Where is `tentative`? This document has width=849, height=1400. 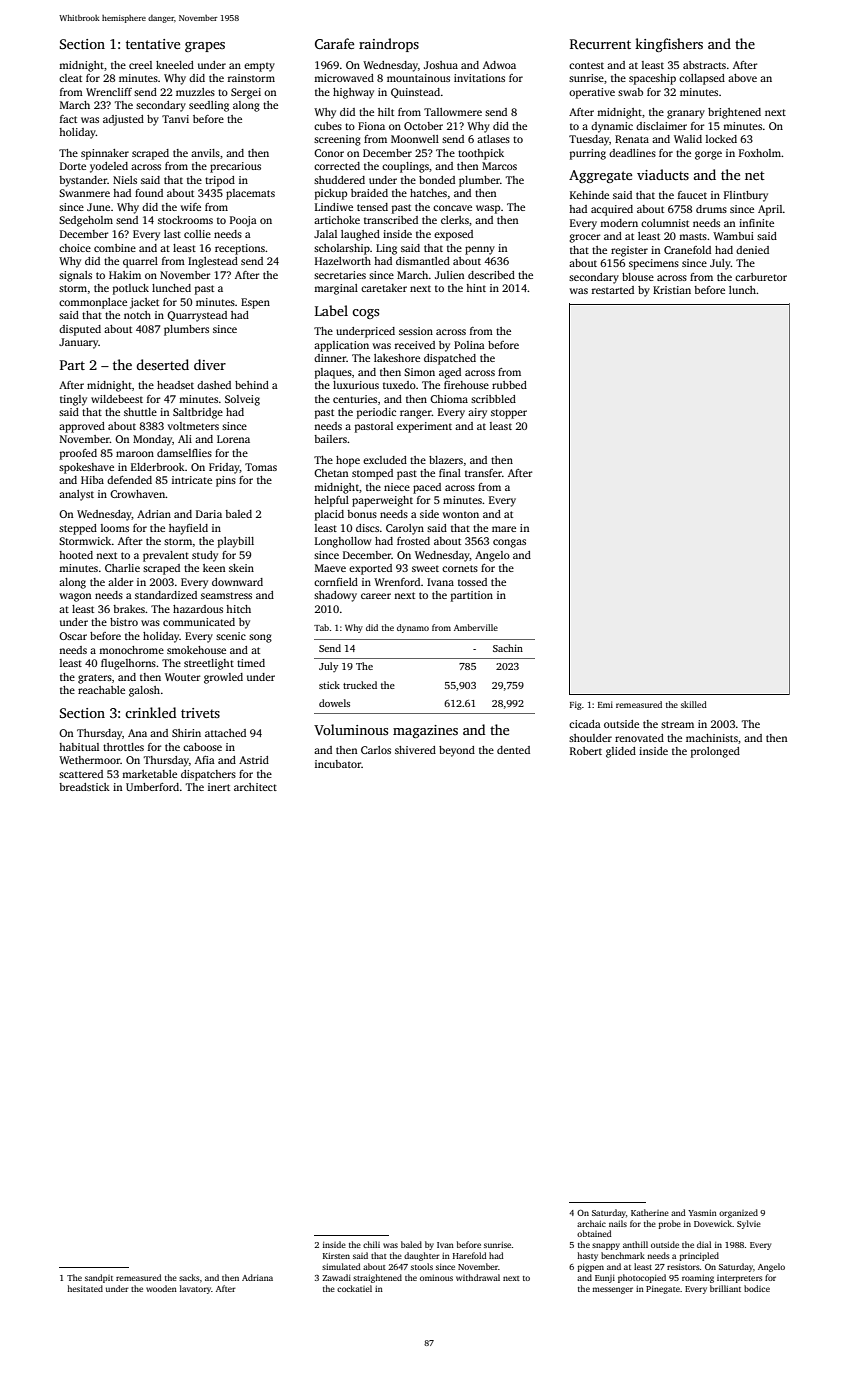 tentative is located at coordinates (153, 44).
